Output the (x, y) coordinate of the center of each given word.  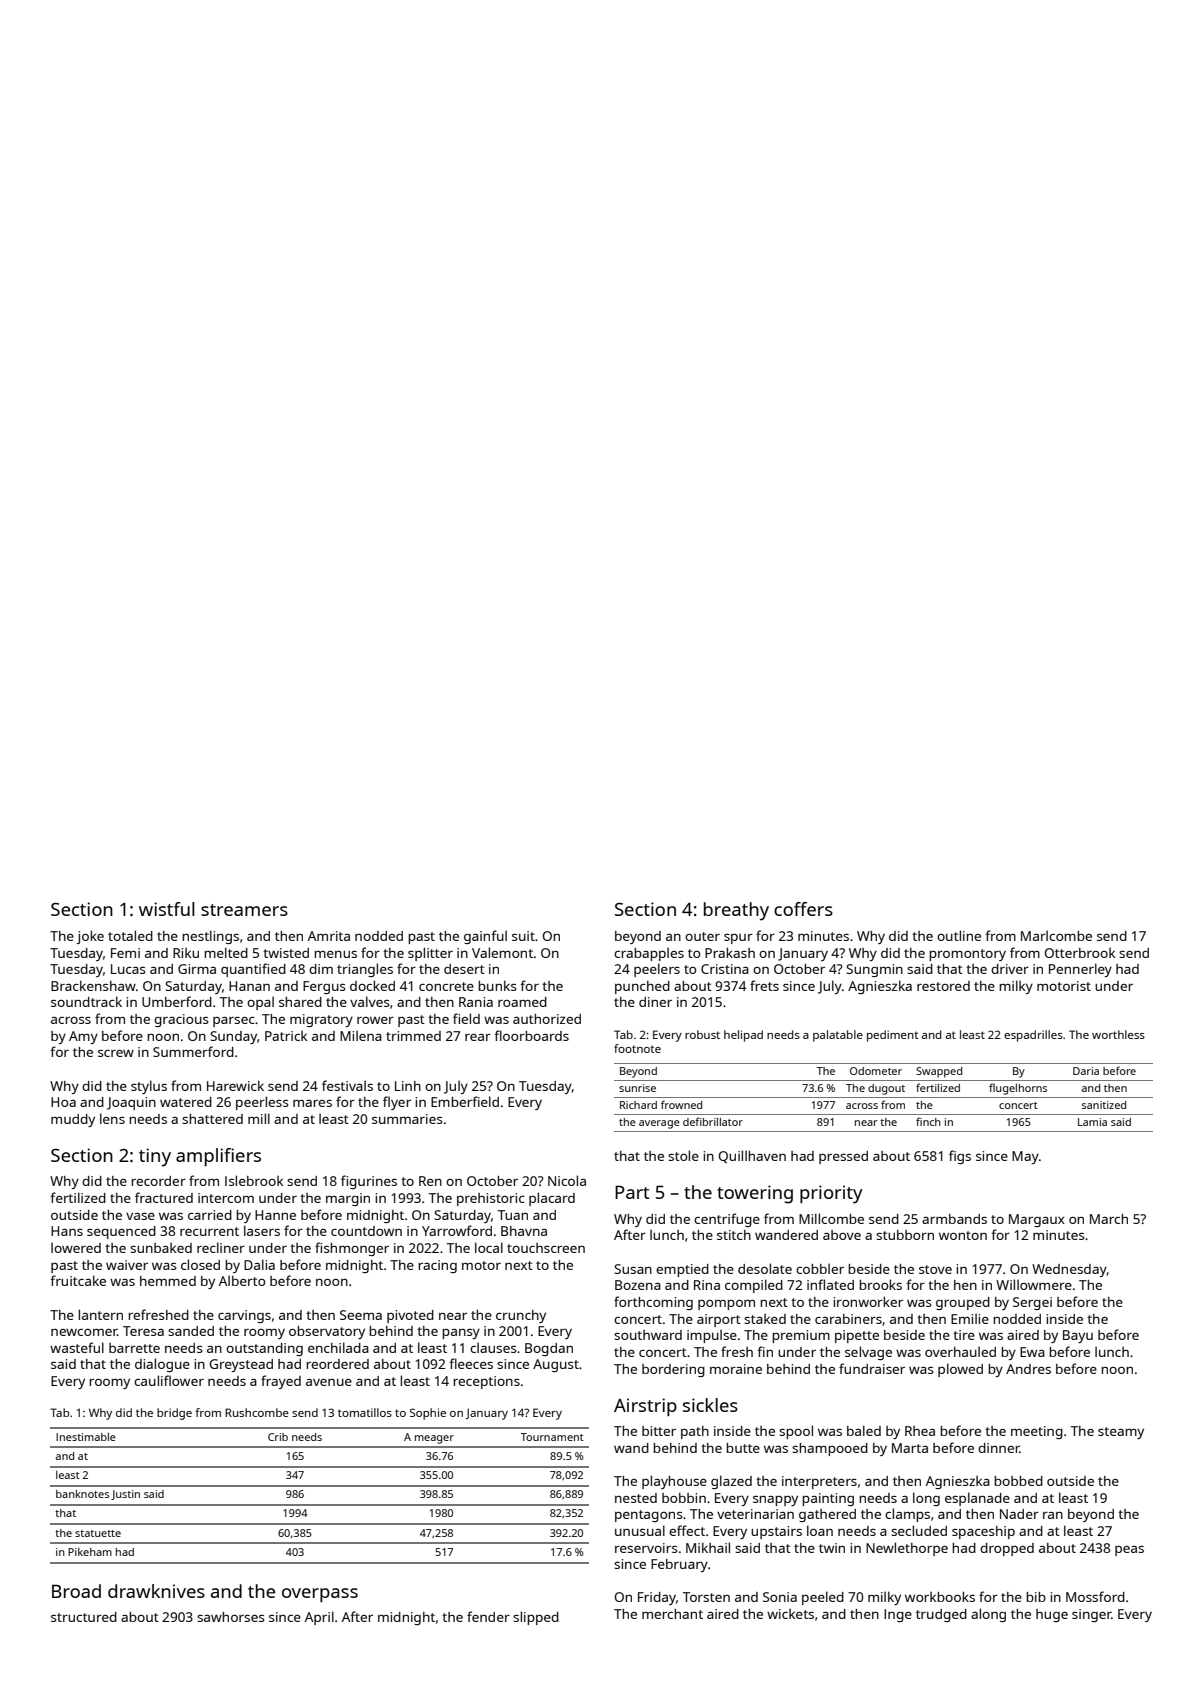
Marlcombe (1056, 935)
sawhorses (231, 1617)
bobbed (1018, 1481)
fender (488, 1616)
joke (90, 937)
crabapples (649, 954)
